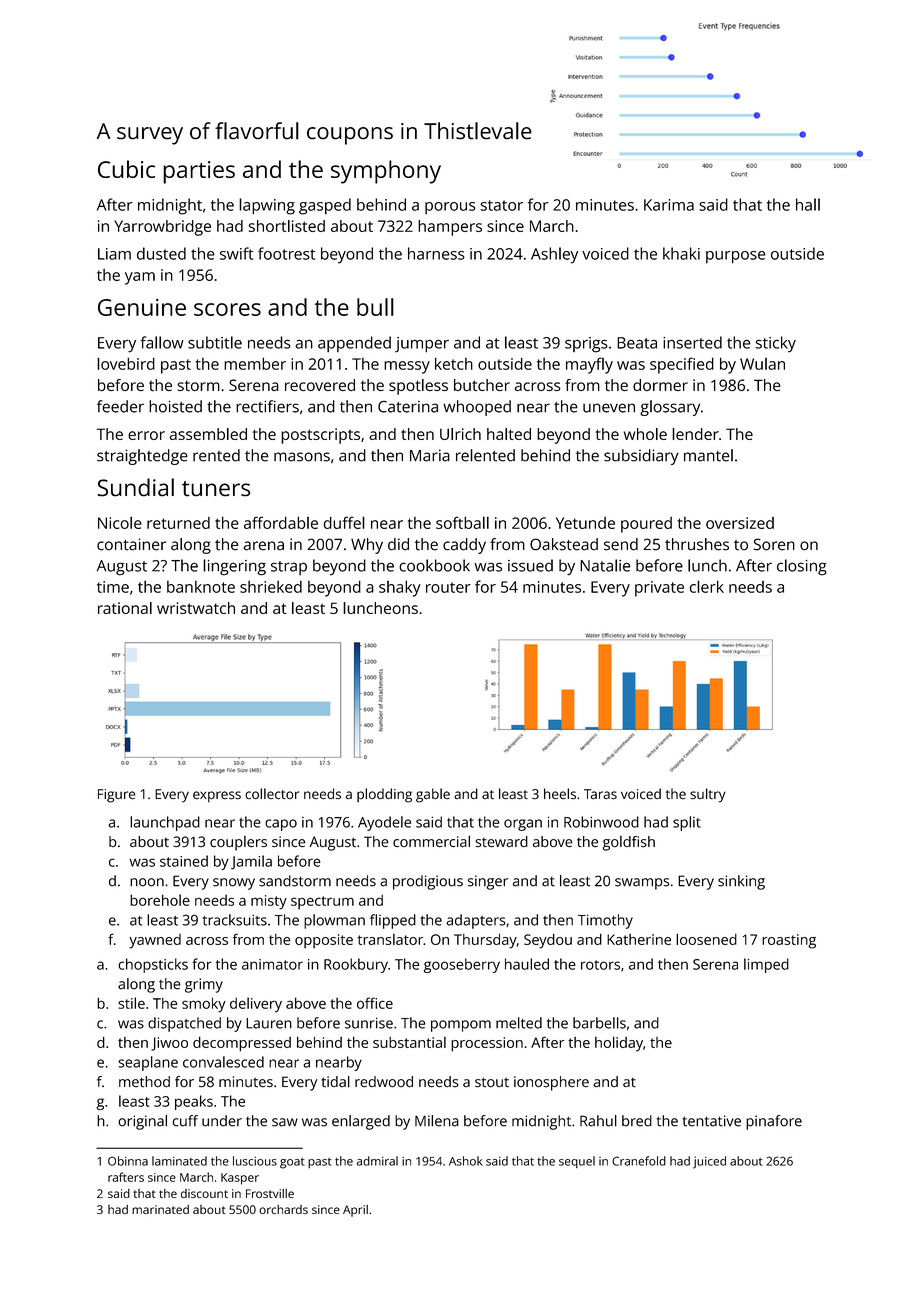  Describe the element at coordinates (669, 205) in the document. I see `Karima` at that location.
